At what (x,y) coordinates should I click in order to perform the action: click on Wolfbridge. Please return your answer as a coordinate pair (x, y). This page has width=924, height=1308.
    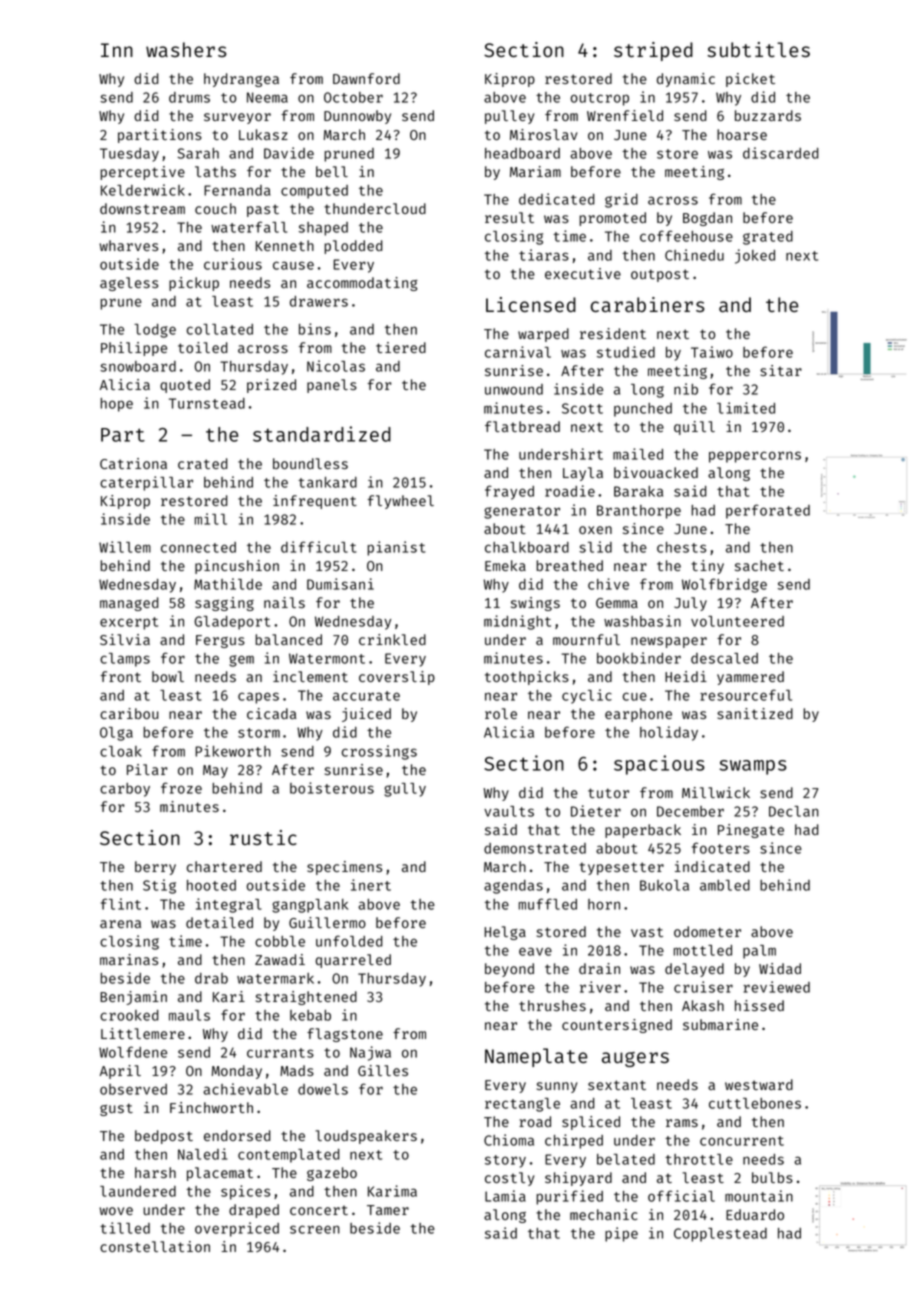
    Looking at the image, I should click on (724, 585).
